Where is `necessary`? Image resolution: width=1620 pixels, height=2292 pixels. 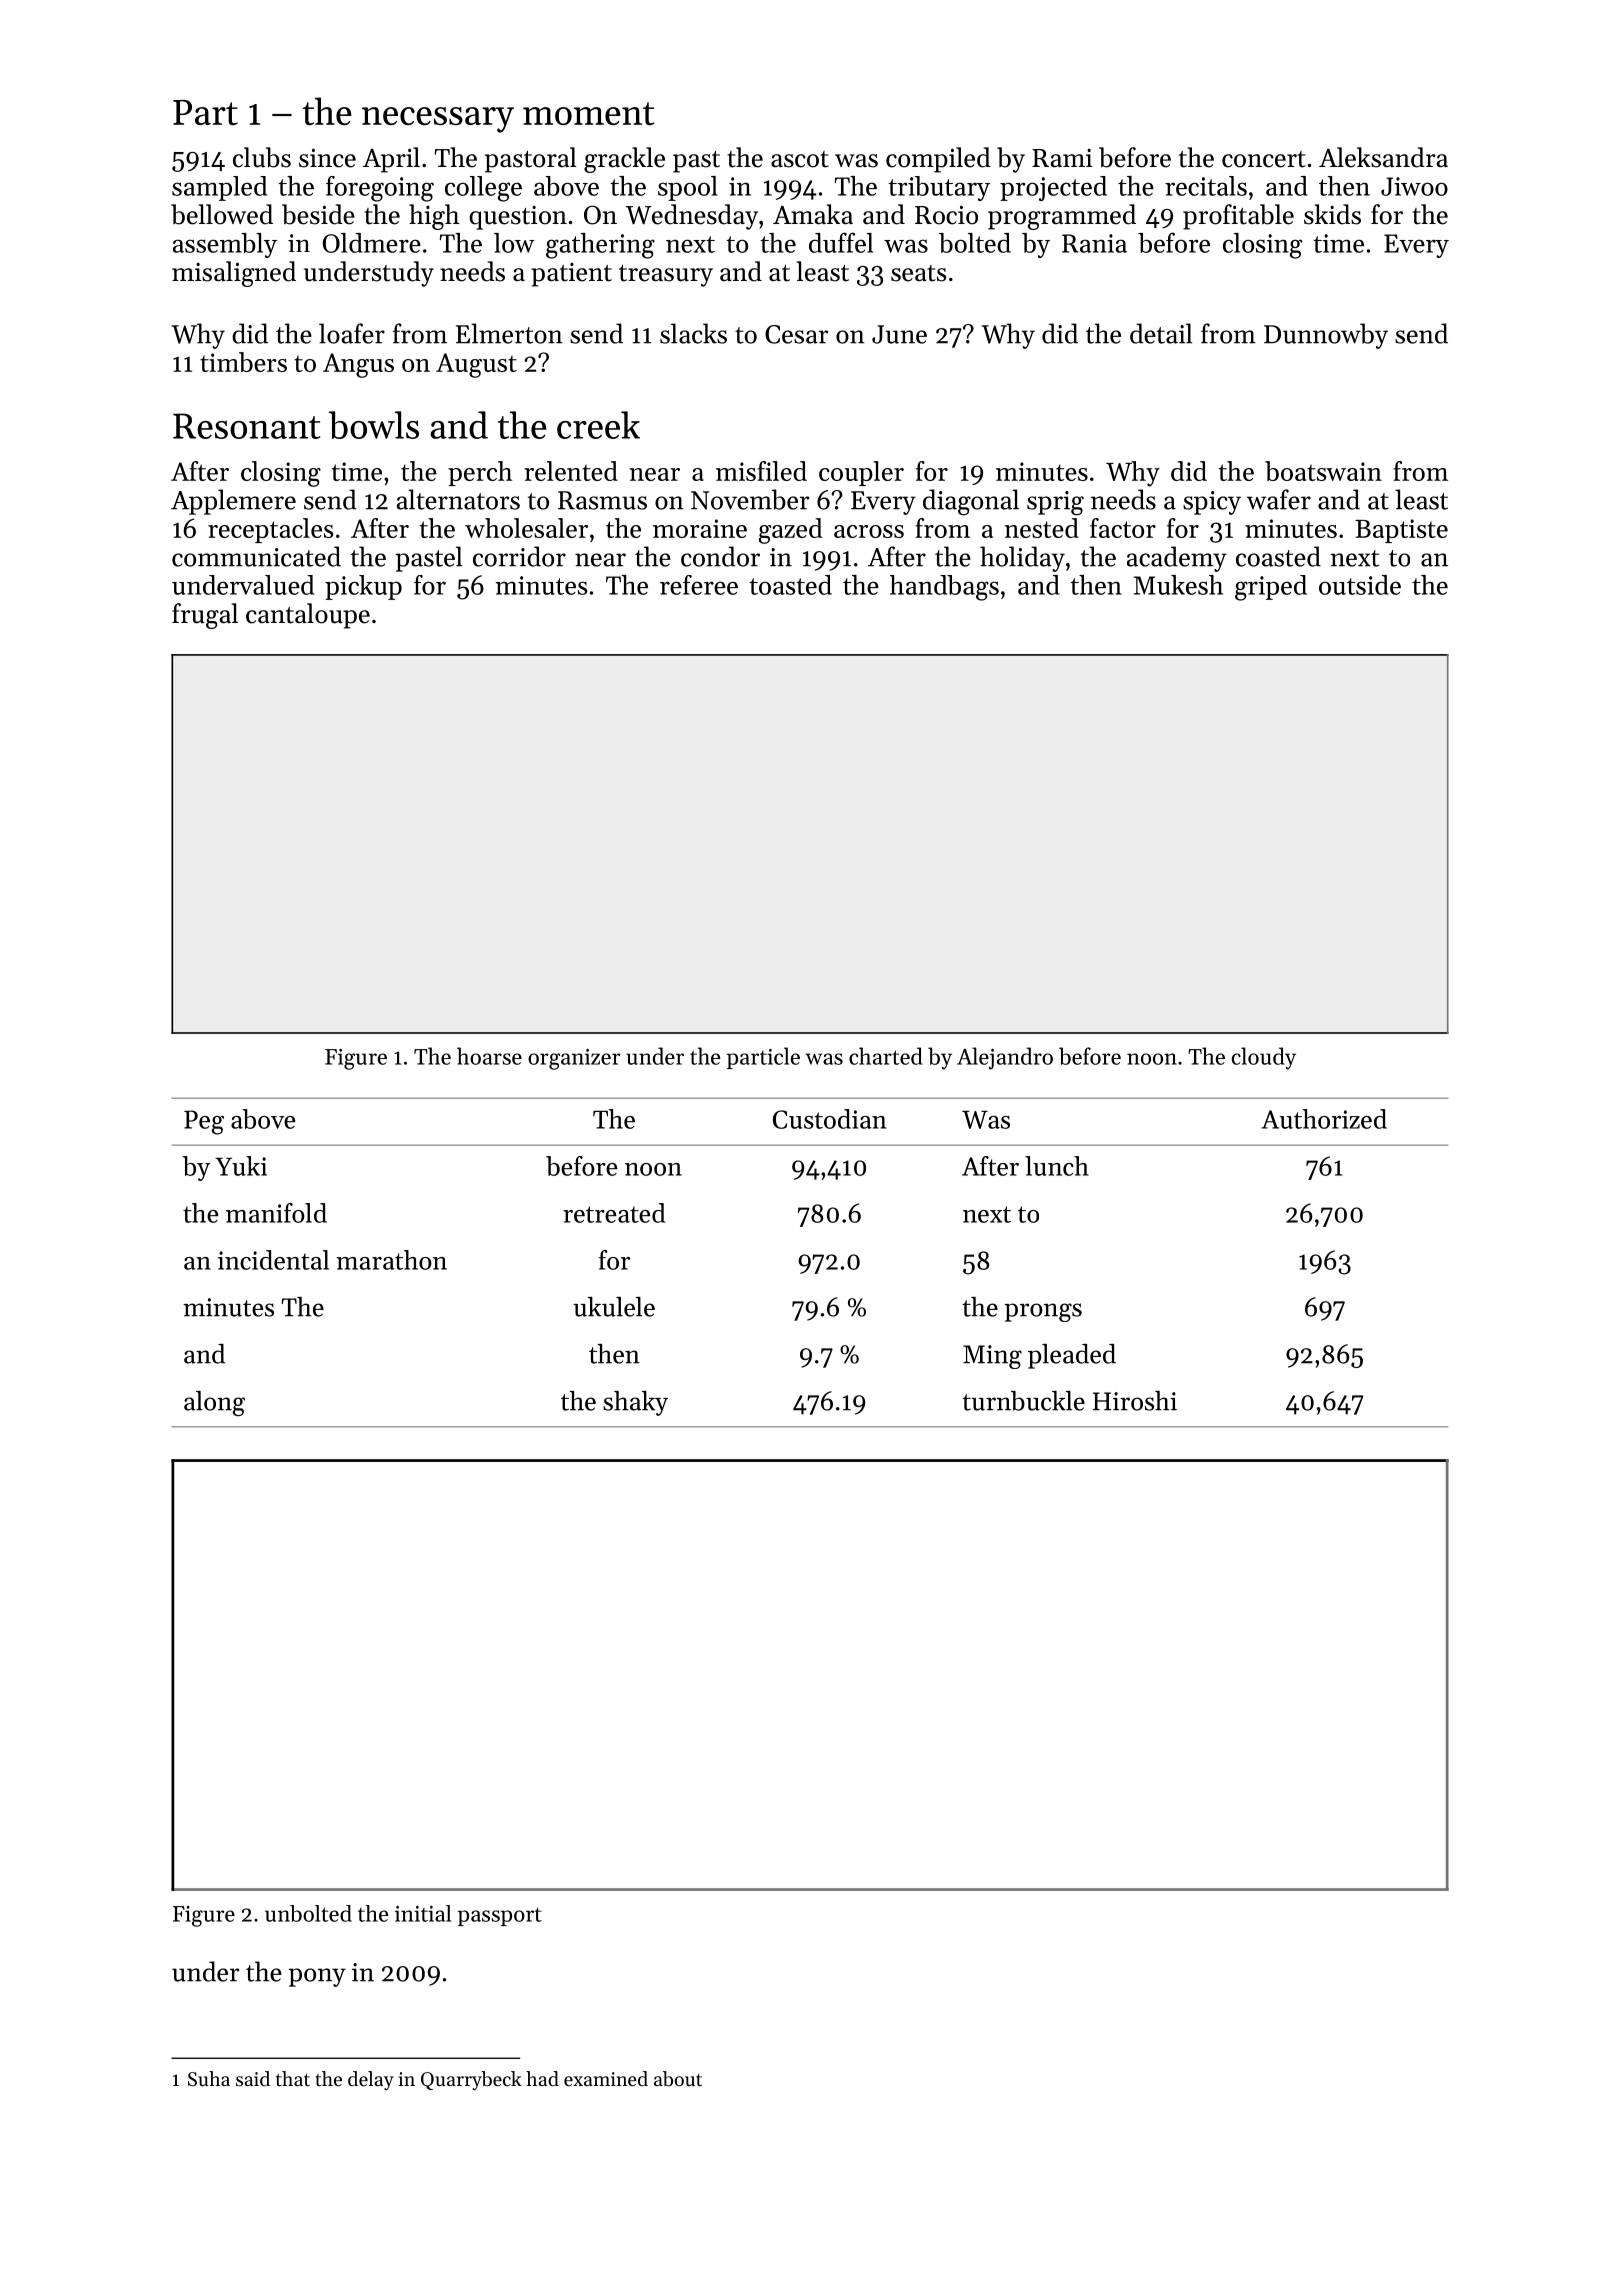 necessary is located at coordinates (438, 120).
